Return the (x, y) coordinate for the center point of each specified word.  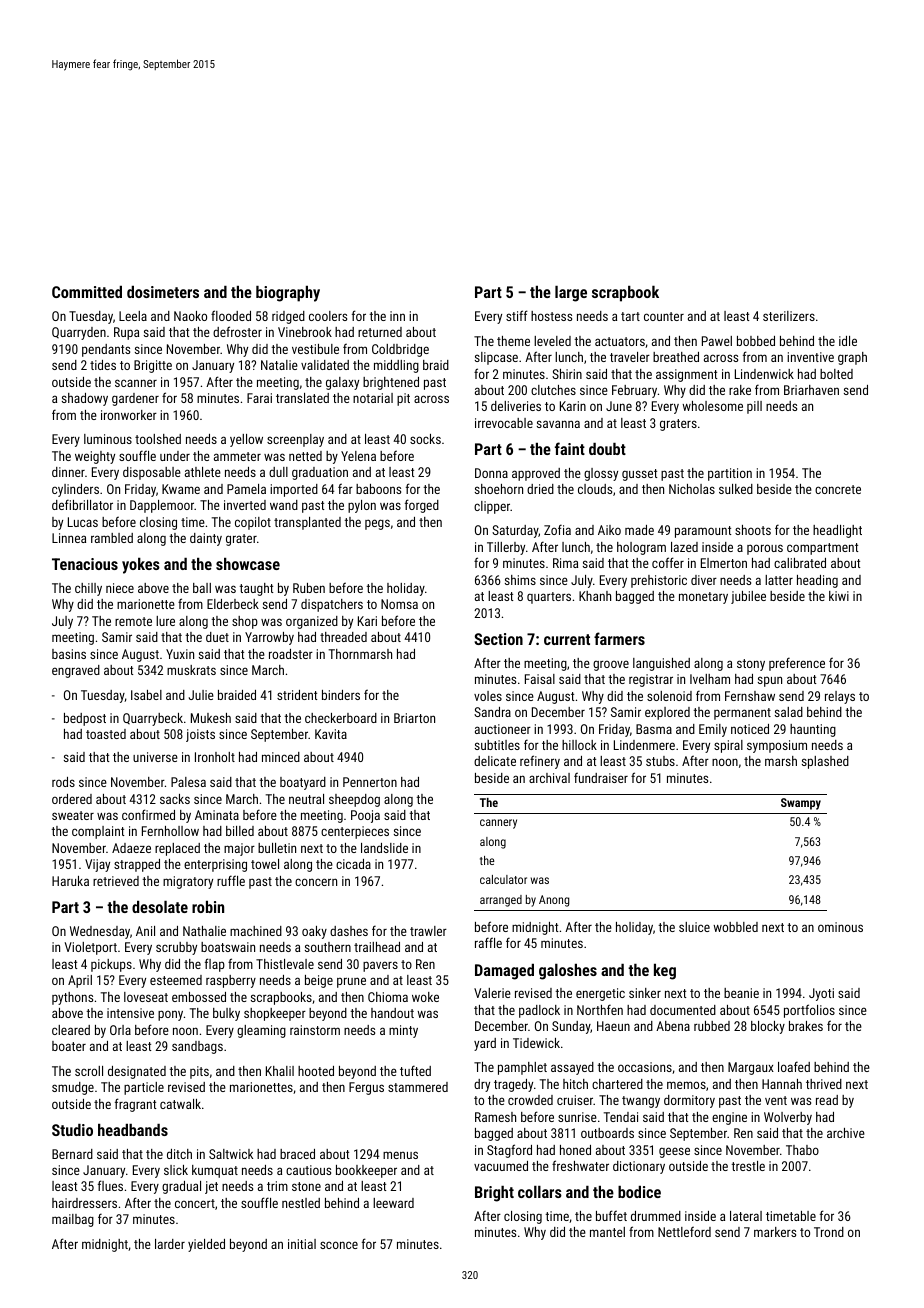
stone (306, 1186)
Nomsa (399, 604)
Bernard (72, 1154)
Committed (87, 292)
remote (133, 621)
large (571, 294)
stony (751, 665)
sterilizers (789, 316)
